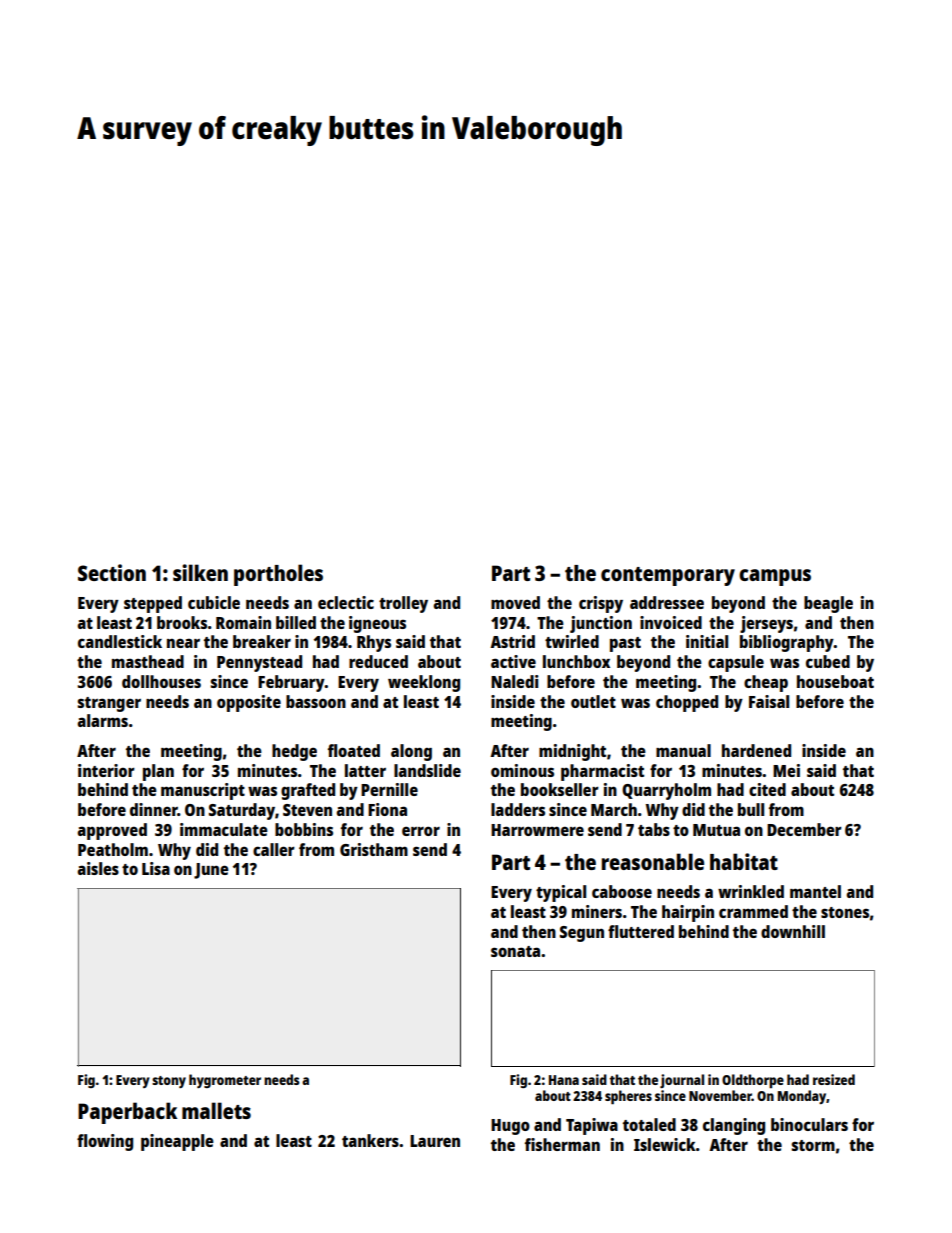 The width and height of the screenshot is (952, 1233). What do you see at coordinates (403, 604) in the screenshot?
I see `trolley` at bounding box center [403, 604].
